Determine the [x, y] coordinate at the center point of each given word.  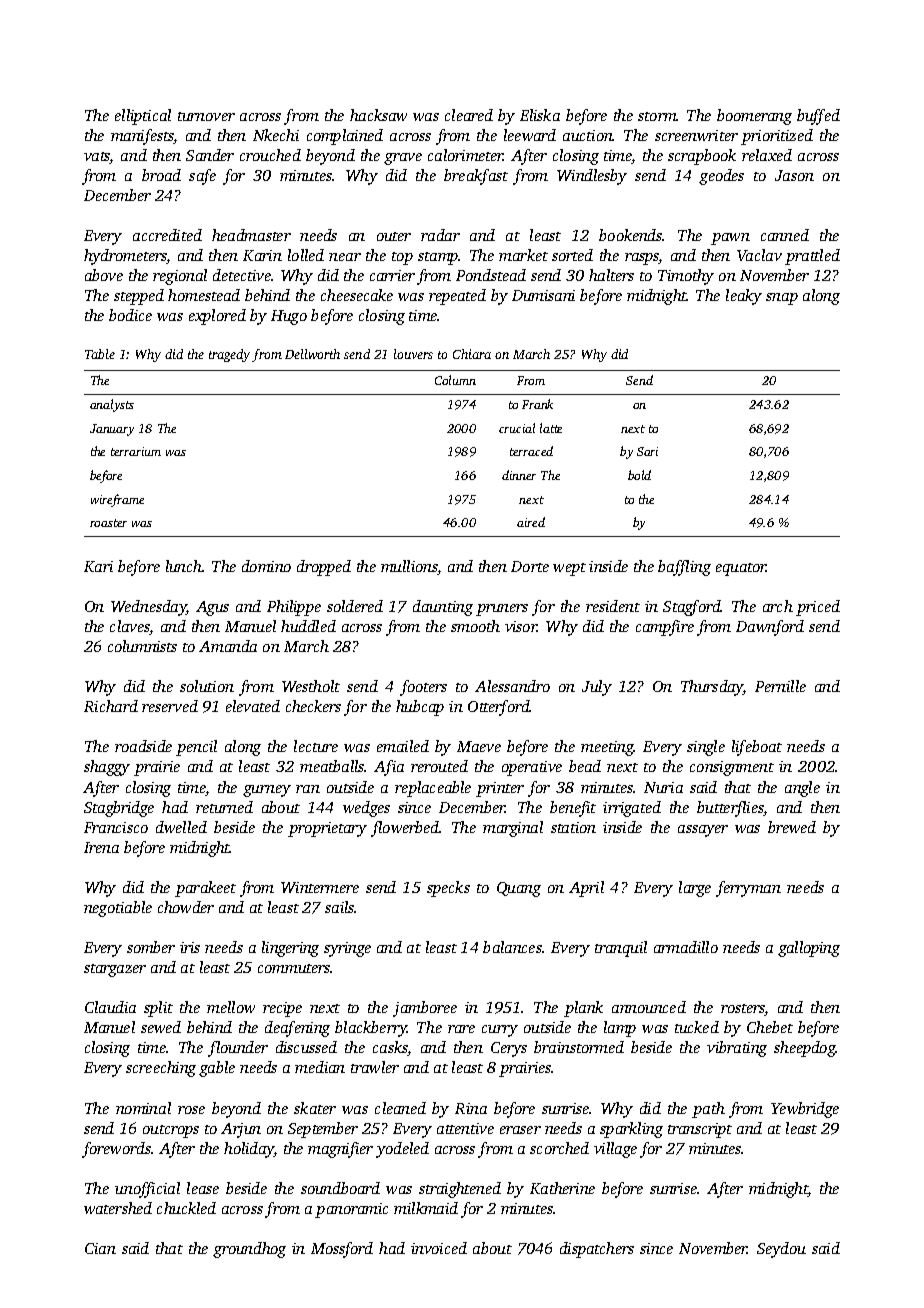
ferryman [748, 889]
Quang [519, 889]
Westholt [311, 686]
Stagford [692, 608]
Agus [212, 608]
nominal [143, 1108]
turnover [206, 116]
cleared [469, 115]
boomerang [754, 117]
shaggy [107, 768]
